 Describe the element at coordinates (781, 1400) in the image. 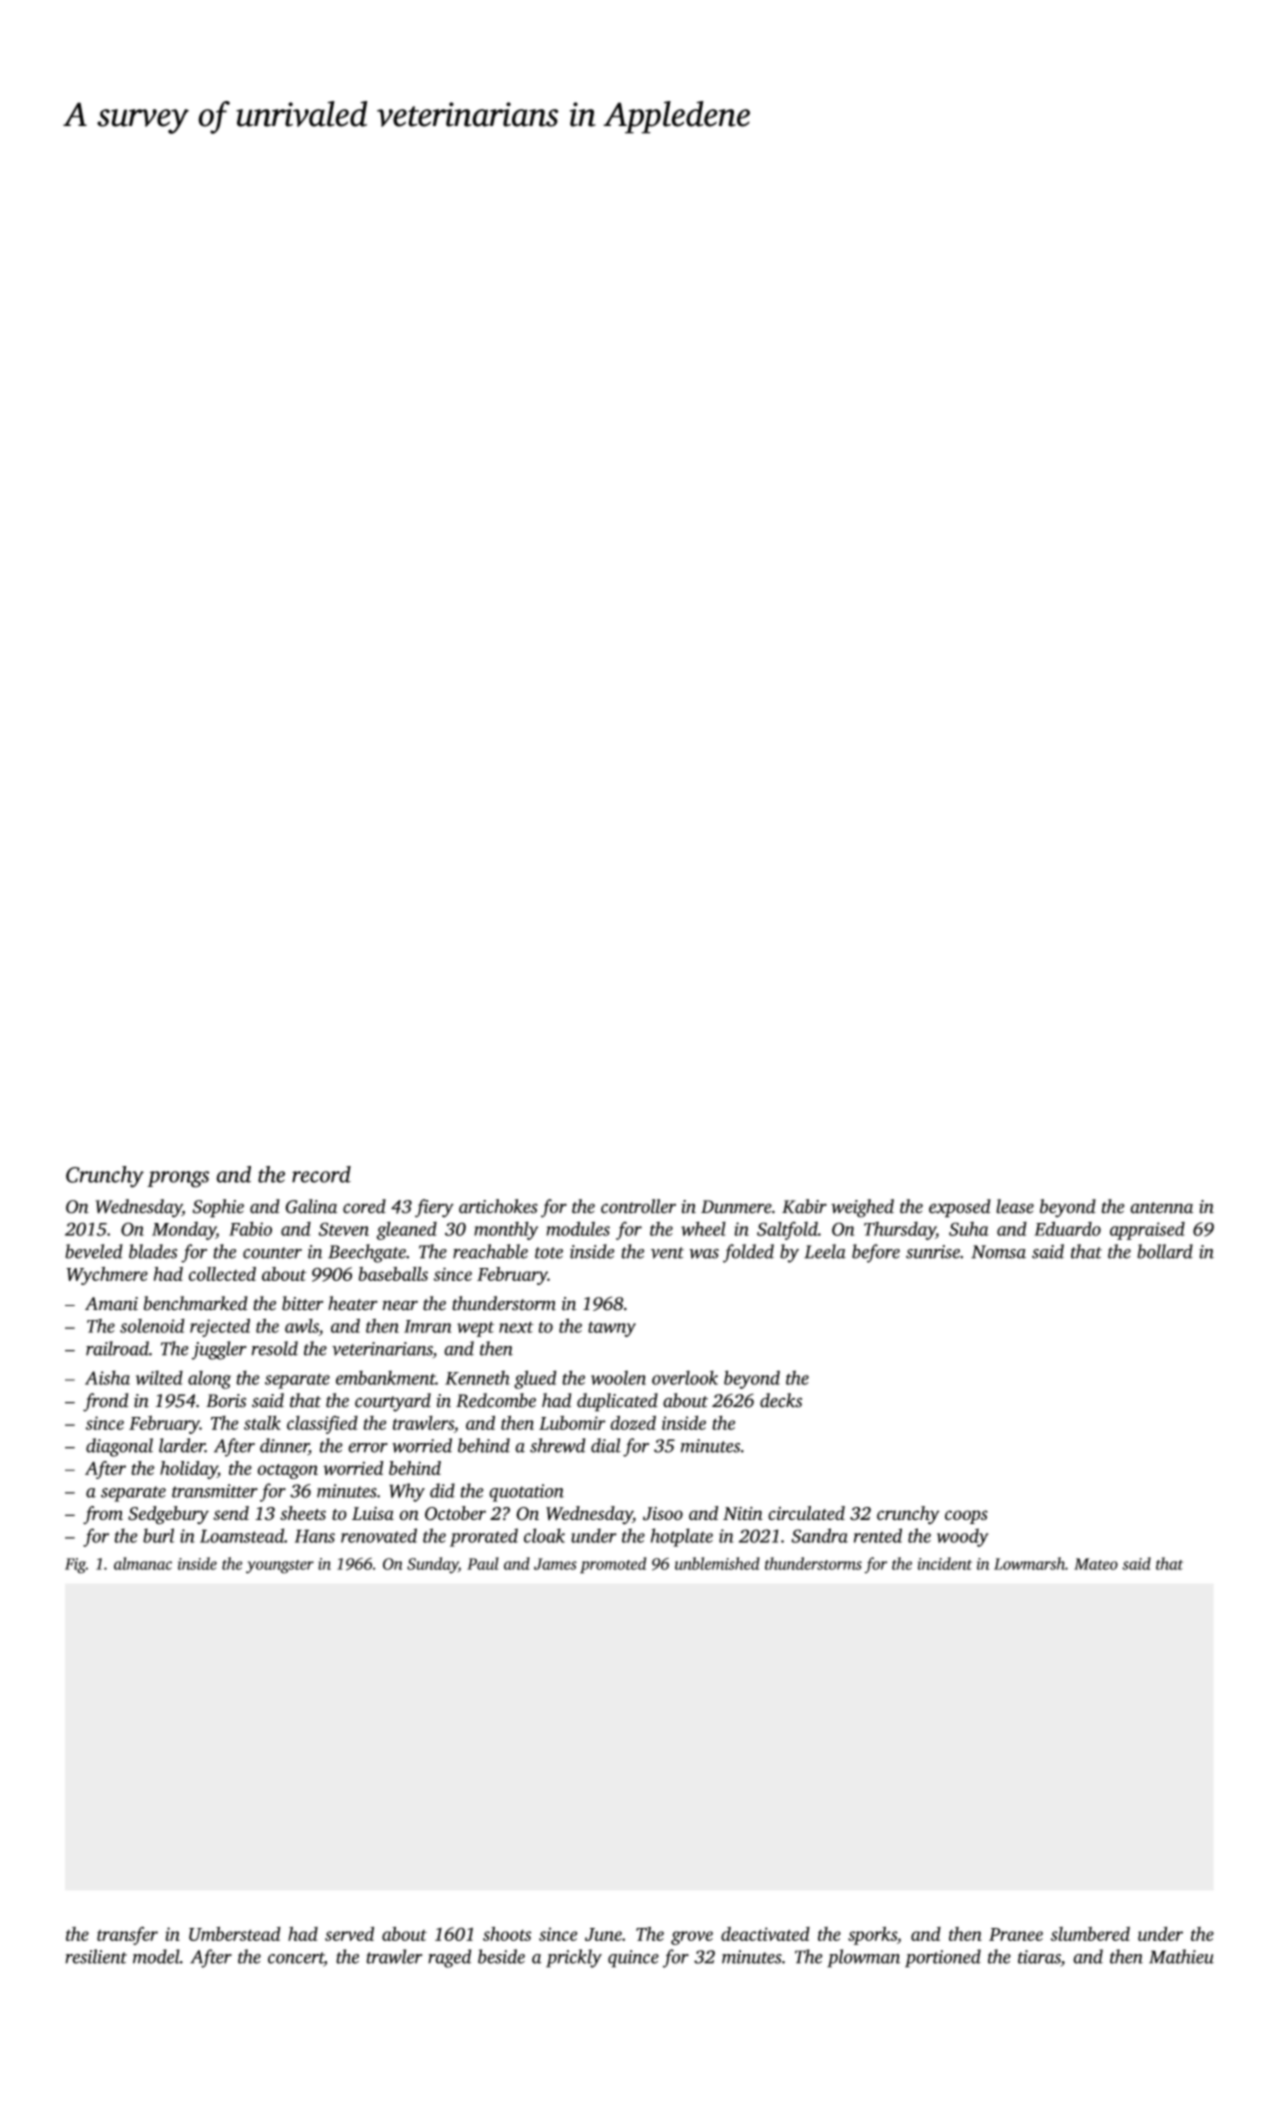

I see `decks` at that location.
